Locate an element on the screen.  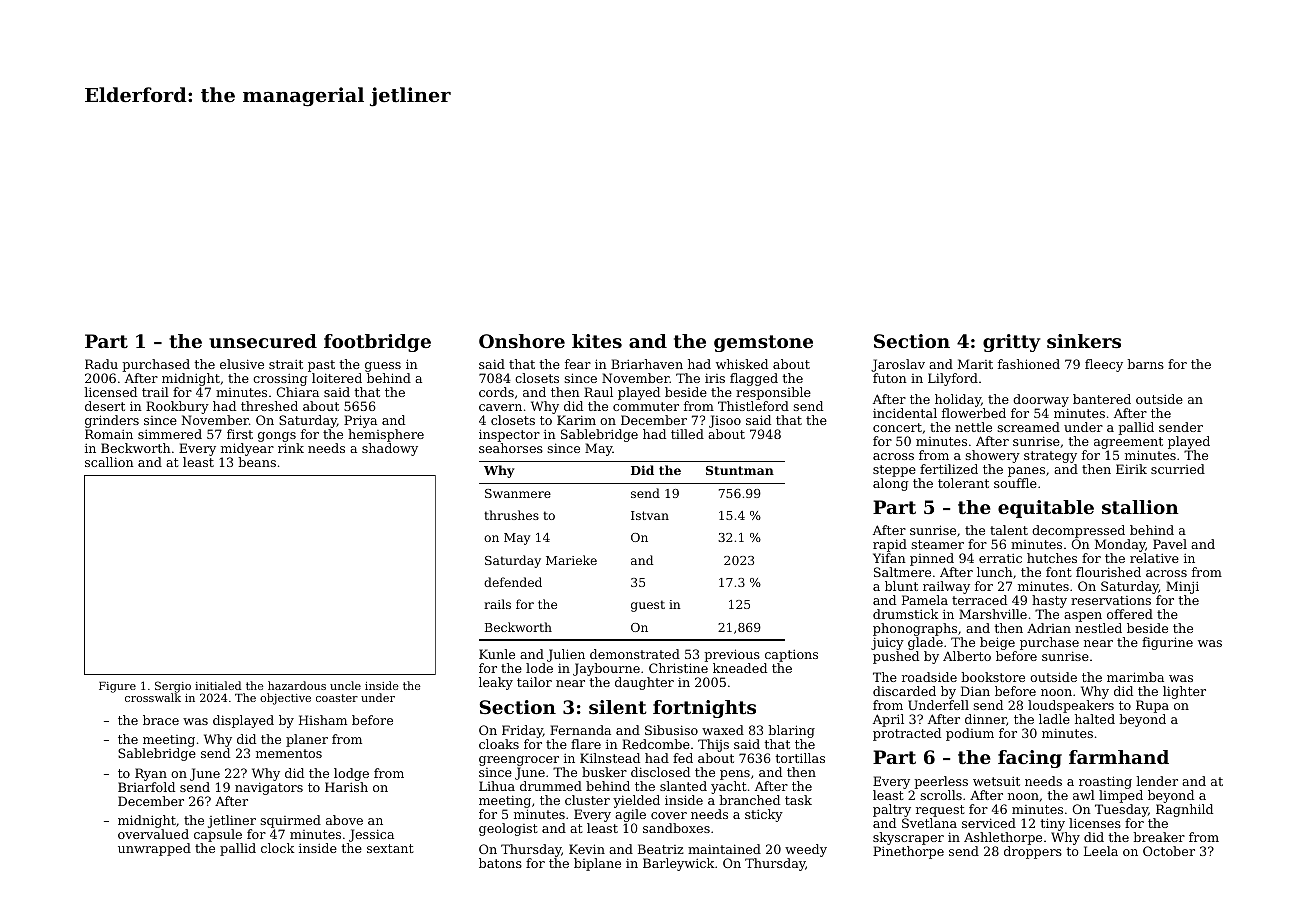
unwrapped is located at coordinates (154, 849).
